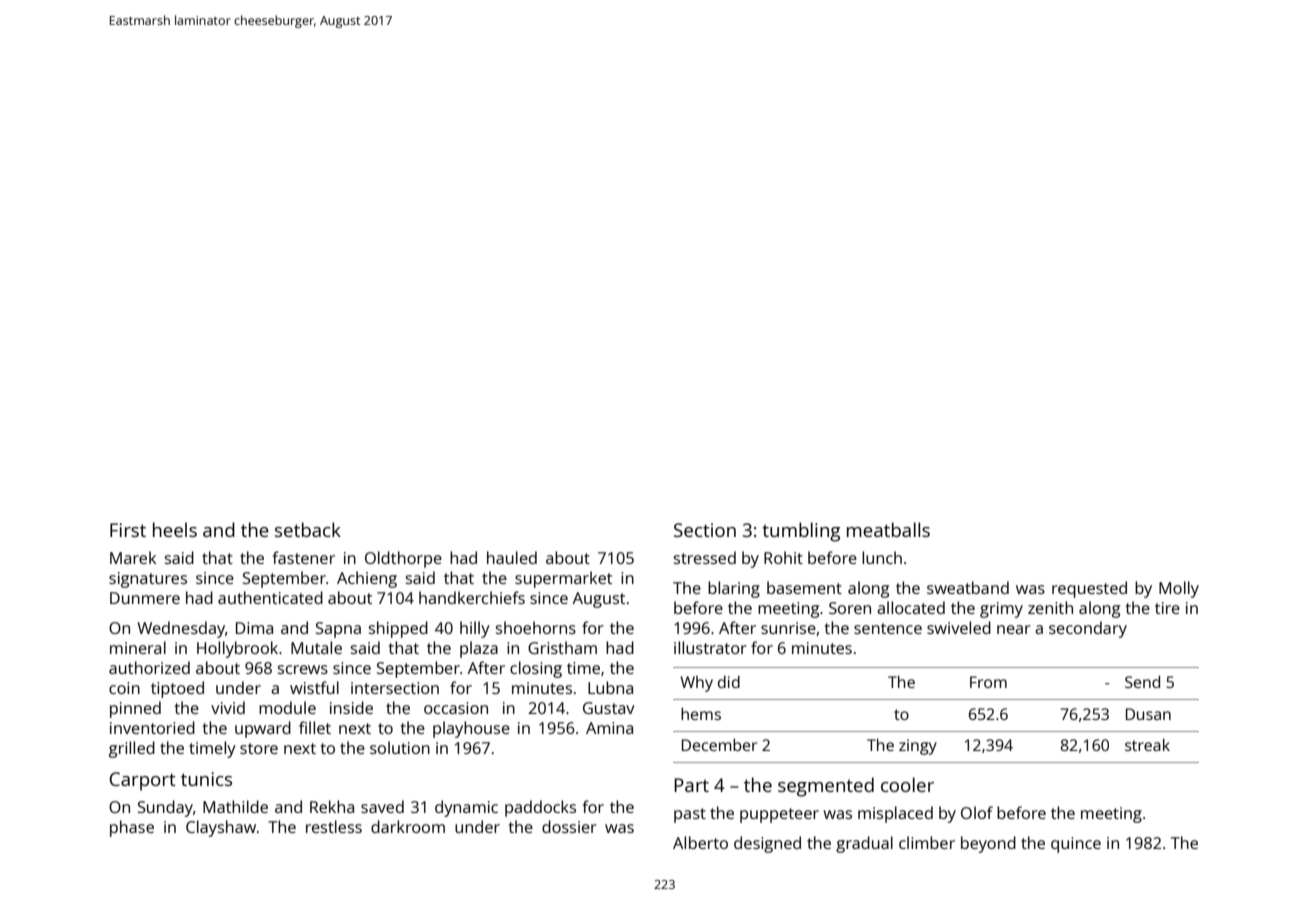 The image size is (1308, 924). Describe the element at coordinates (512, 557) in the page. I see `hauled` at that location.
